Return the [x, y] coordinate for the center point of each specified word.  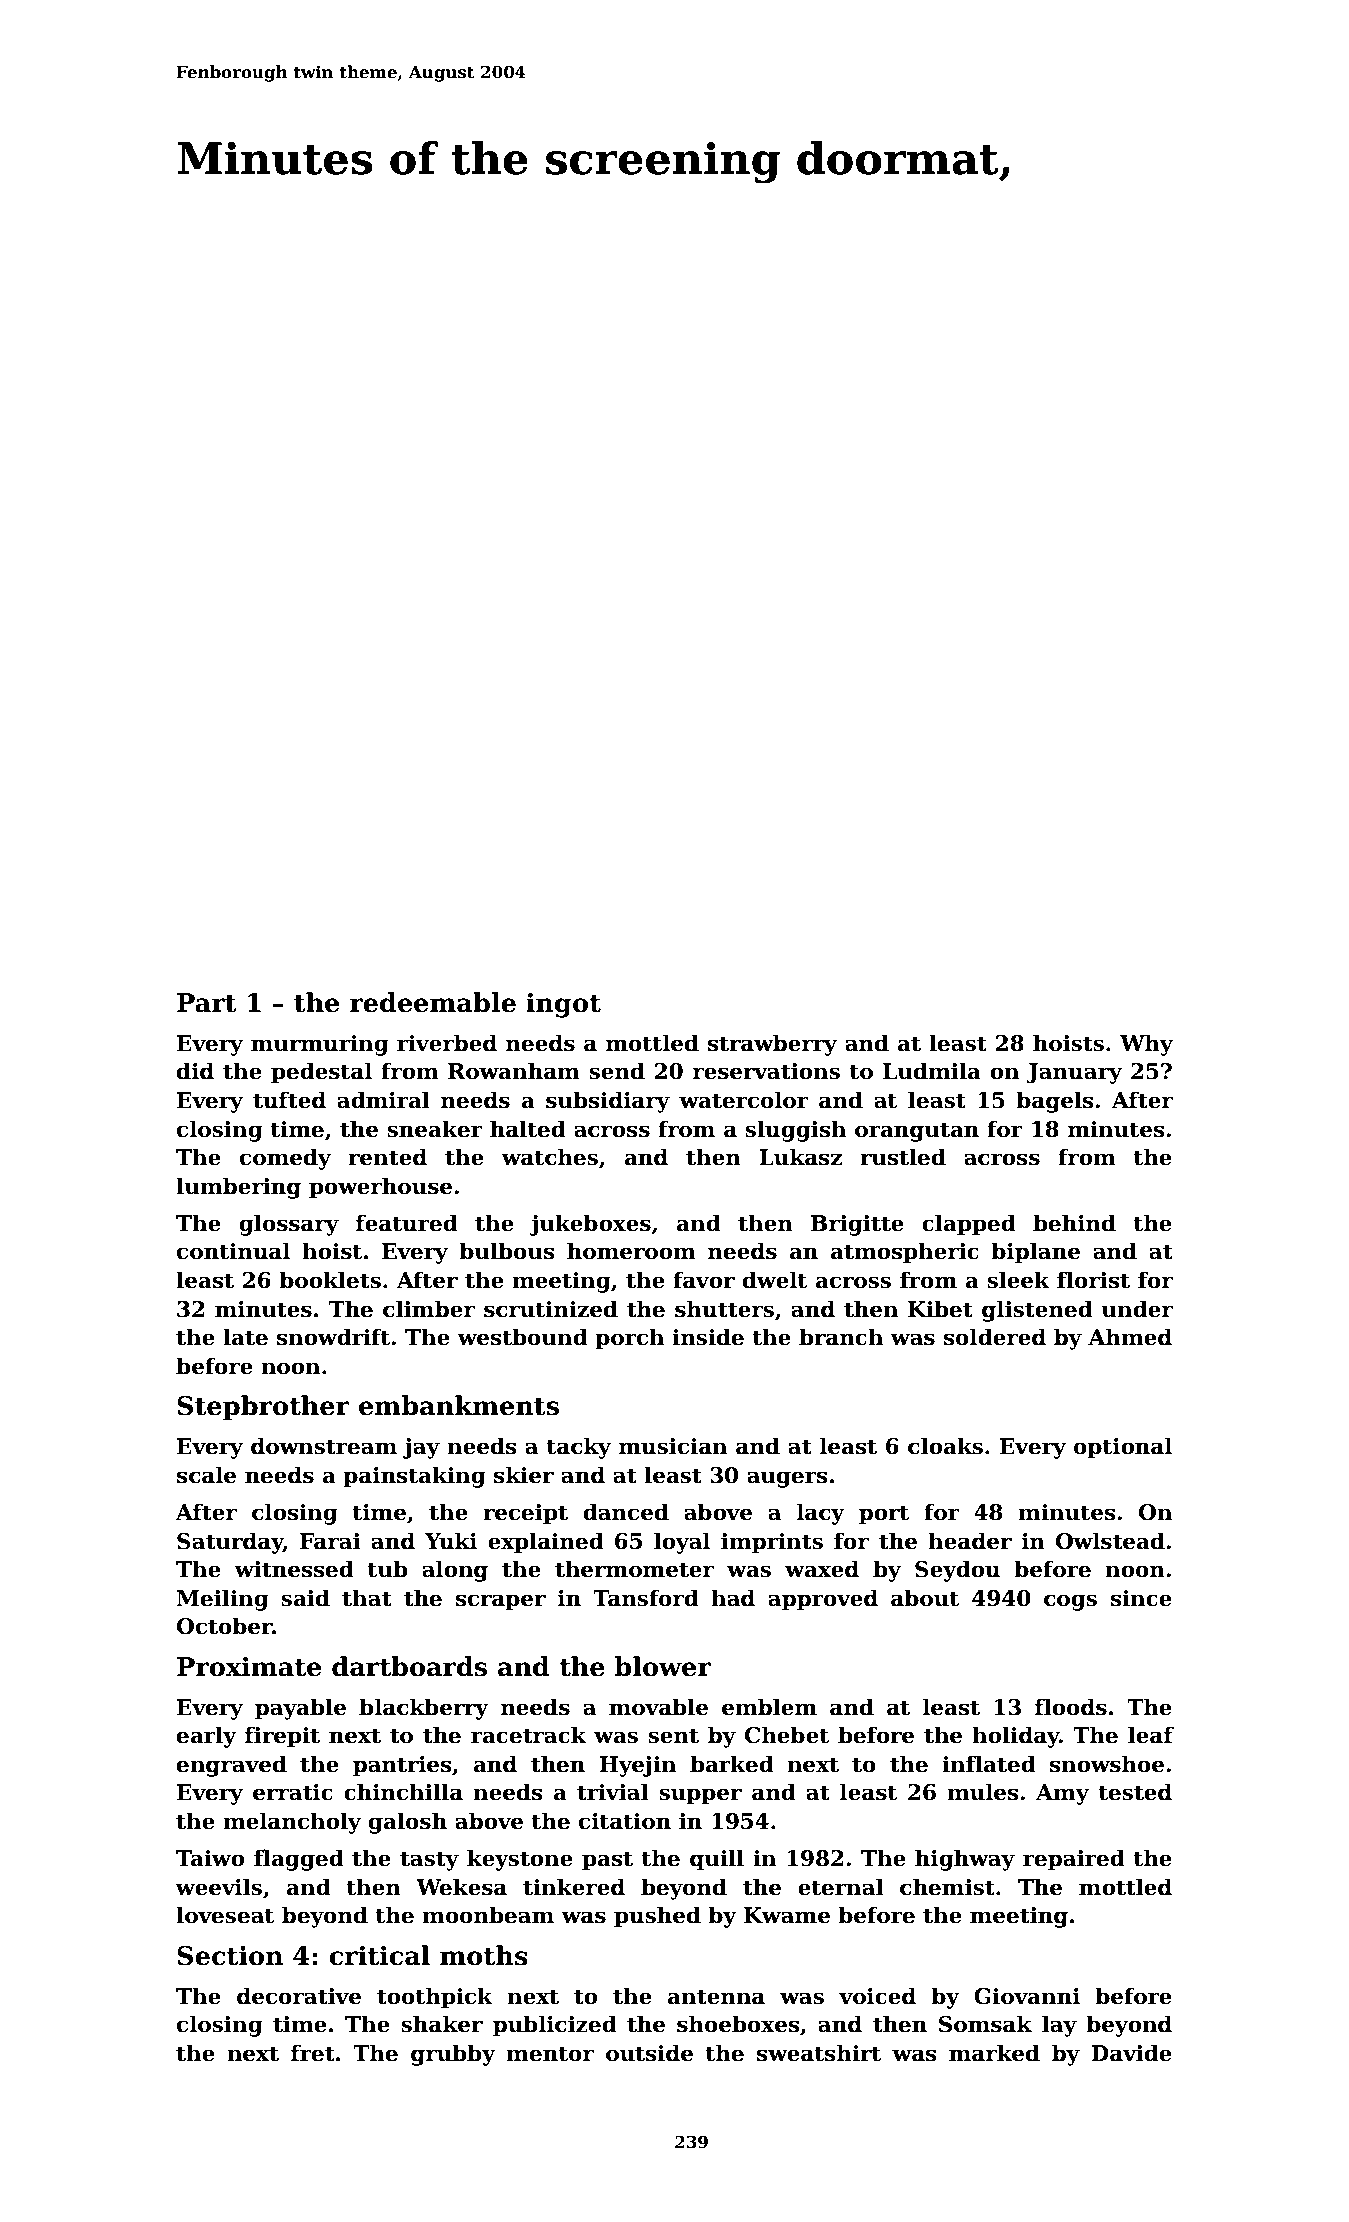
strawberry [772, 1045]
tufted [289, 1100]
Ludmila [932, 1071]
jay [421, 1448]
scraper [501, 1602]
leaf [1151, 1735]
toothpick [435, 1998]
